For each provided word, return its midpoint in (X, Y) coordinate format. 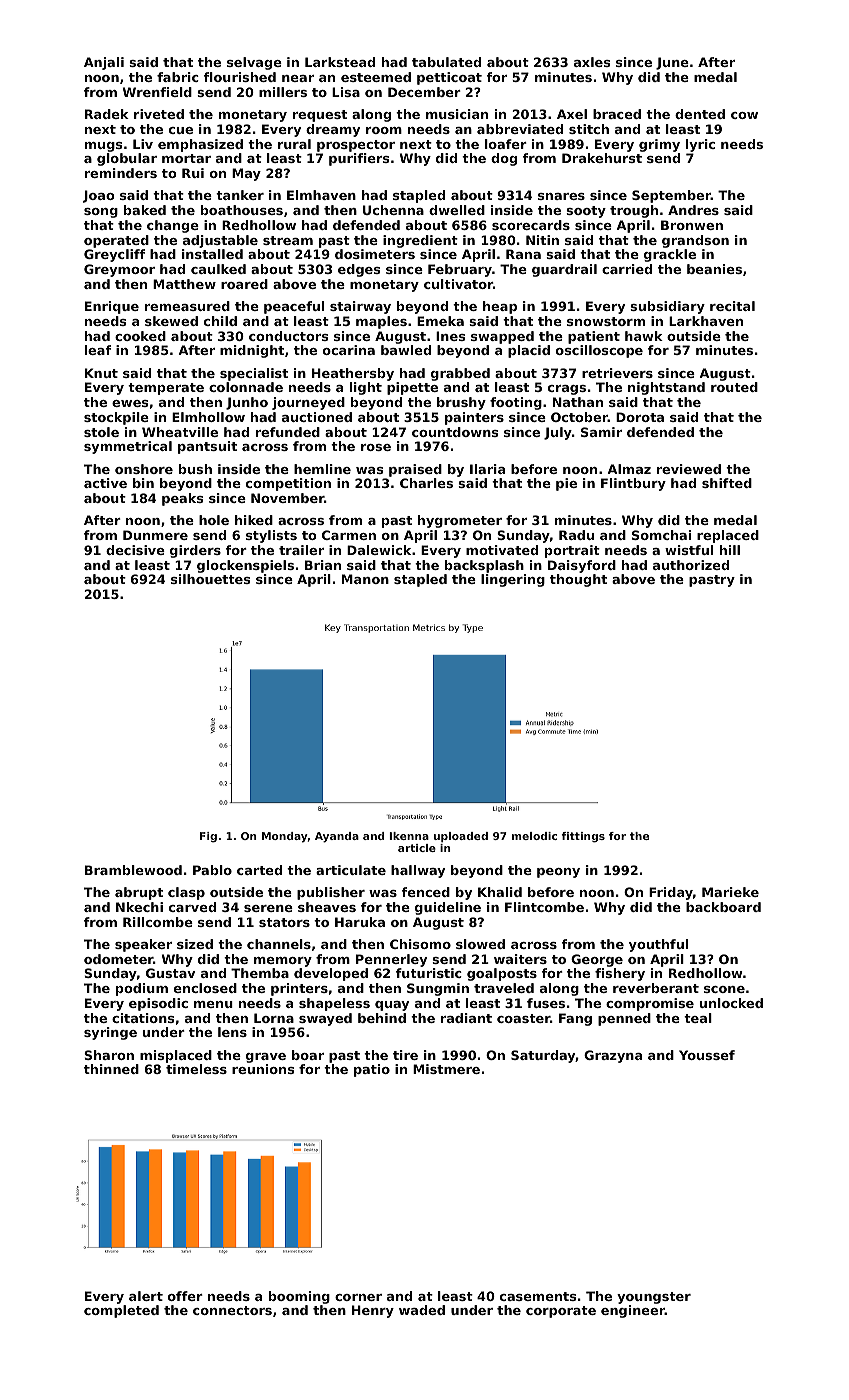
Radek (107, 114)
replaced (728, 536)
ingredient (420, 241)
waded (422, 1310)
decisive (135, 550)
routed (734, 387)
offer (185, 1296)
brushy (461, 403)
